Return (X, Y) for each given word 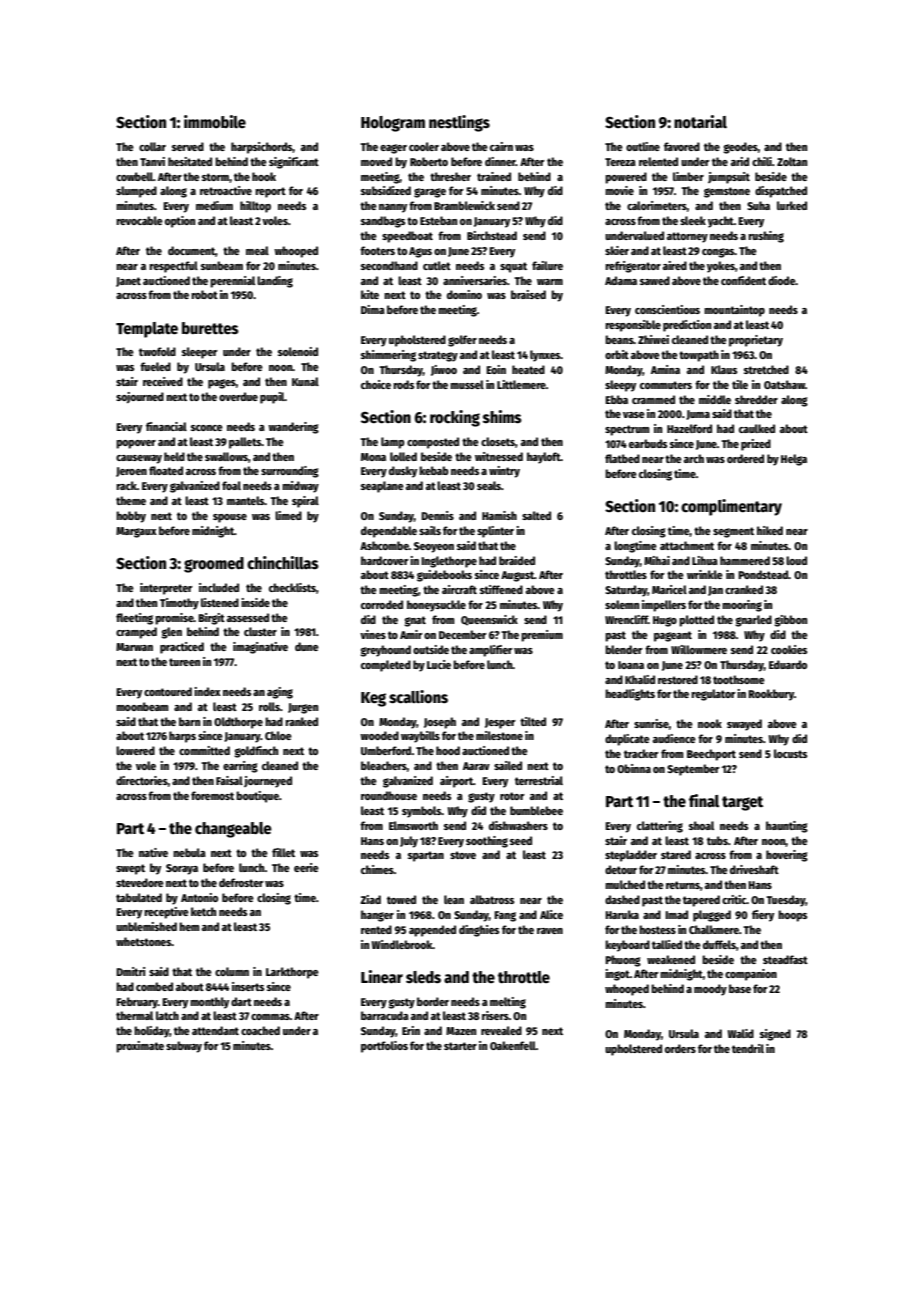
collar (152, 146)
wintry (504, 472)
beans (619, 339)
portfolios (384, 1047)
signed (775, 1035)
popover (136, 444)
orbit (617, 354)
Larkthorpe (292, 973)
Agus (420, 252)
